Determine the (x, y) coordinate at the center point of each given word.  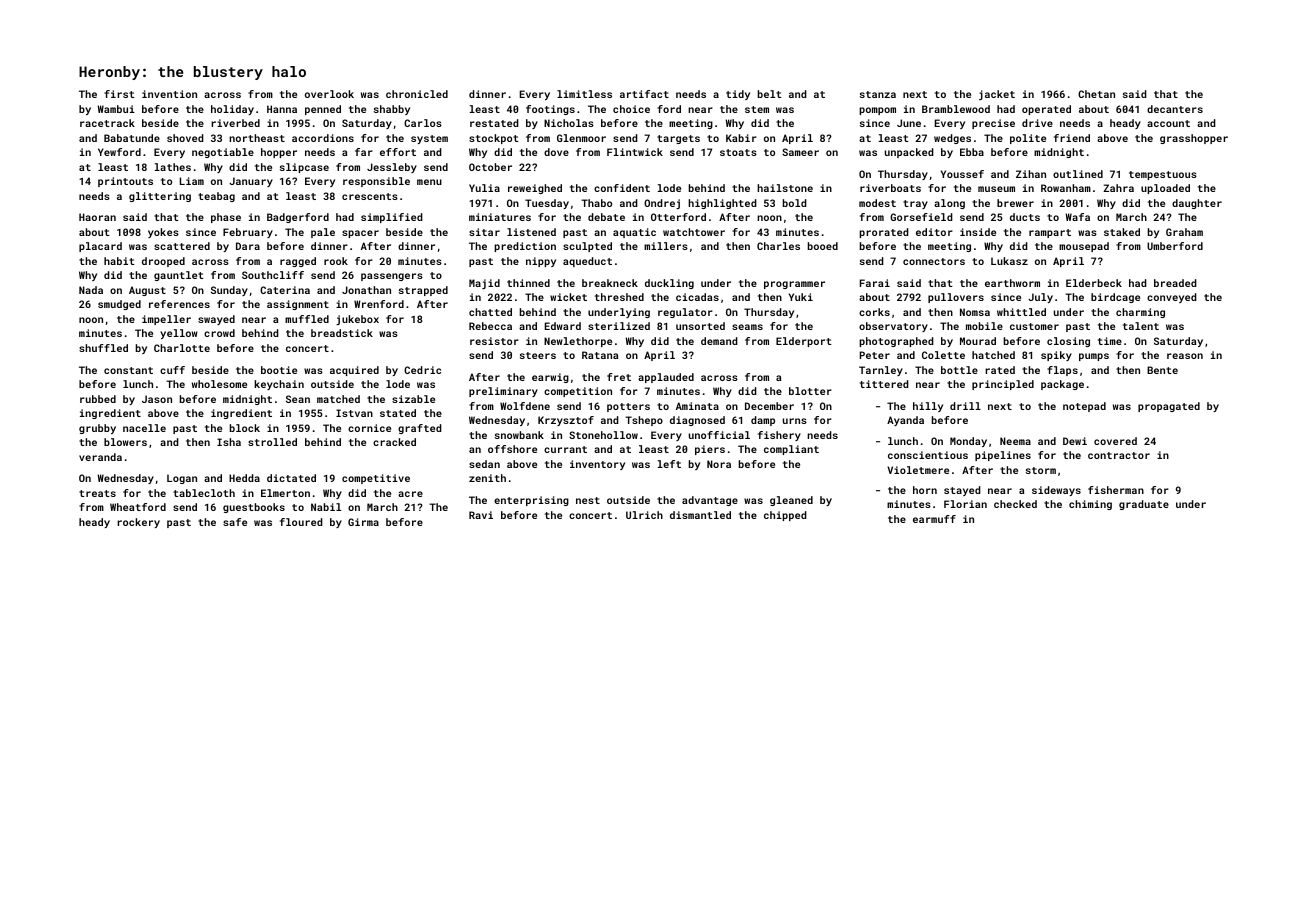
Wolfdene (525, 406)
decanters (1175, 109)
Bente (1162, 370)
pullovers (956, 298)
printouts (125, 182)
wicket (568, 297)
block (245, 428)
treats (97, 493)
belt (770, 94)
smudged (119, 305)
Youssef (962, 174)
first (119, 94)
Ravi (481, 515)
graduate (1144, 505)
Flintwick (635, 152)
